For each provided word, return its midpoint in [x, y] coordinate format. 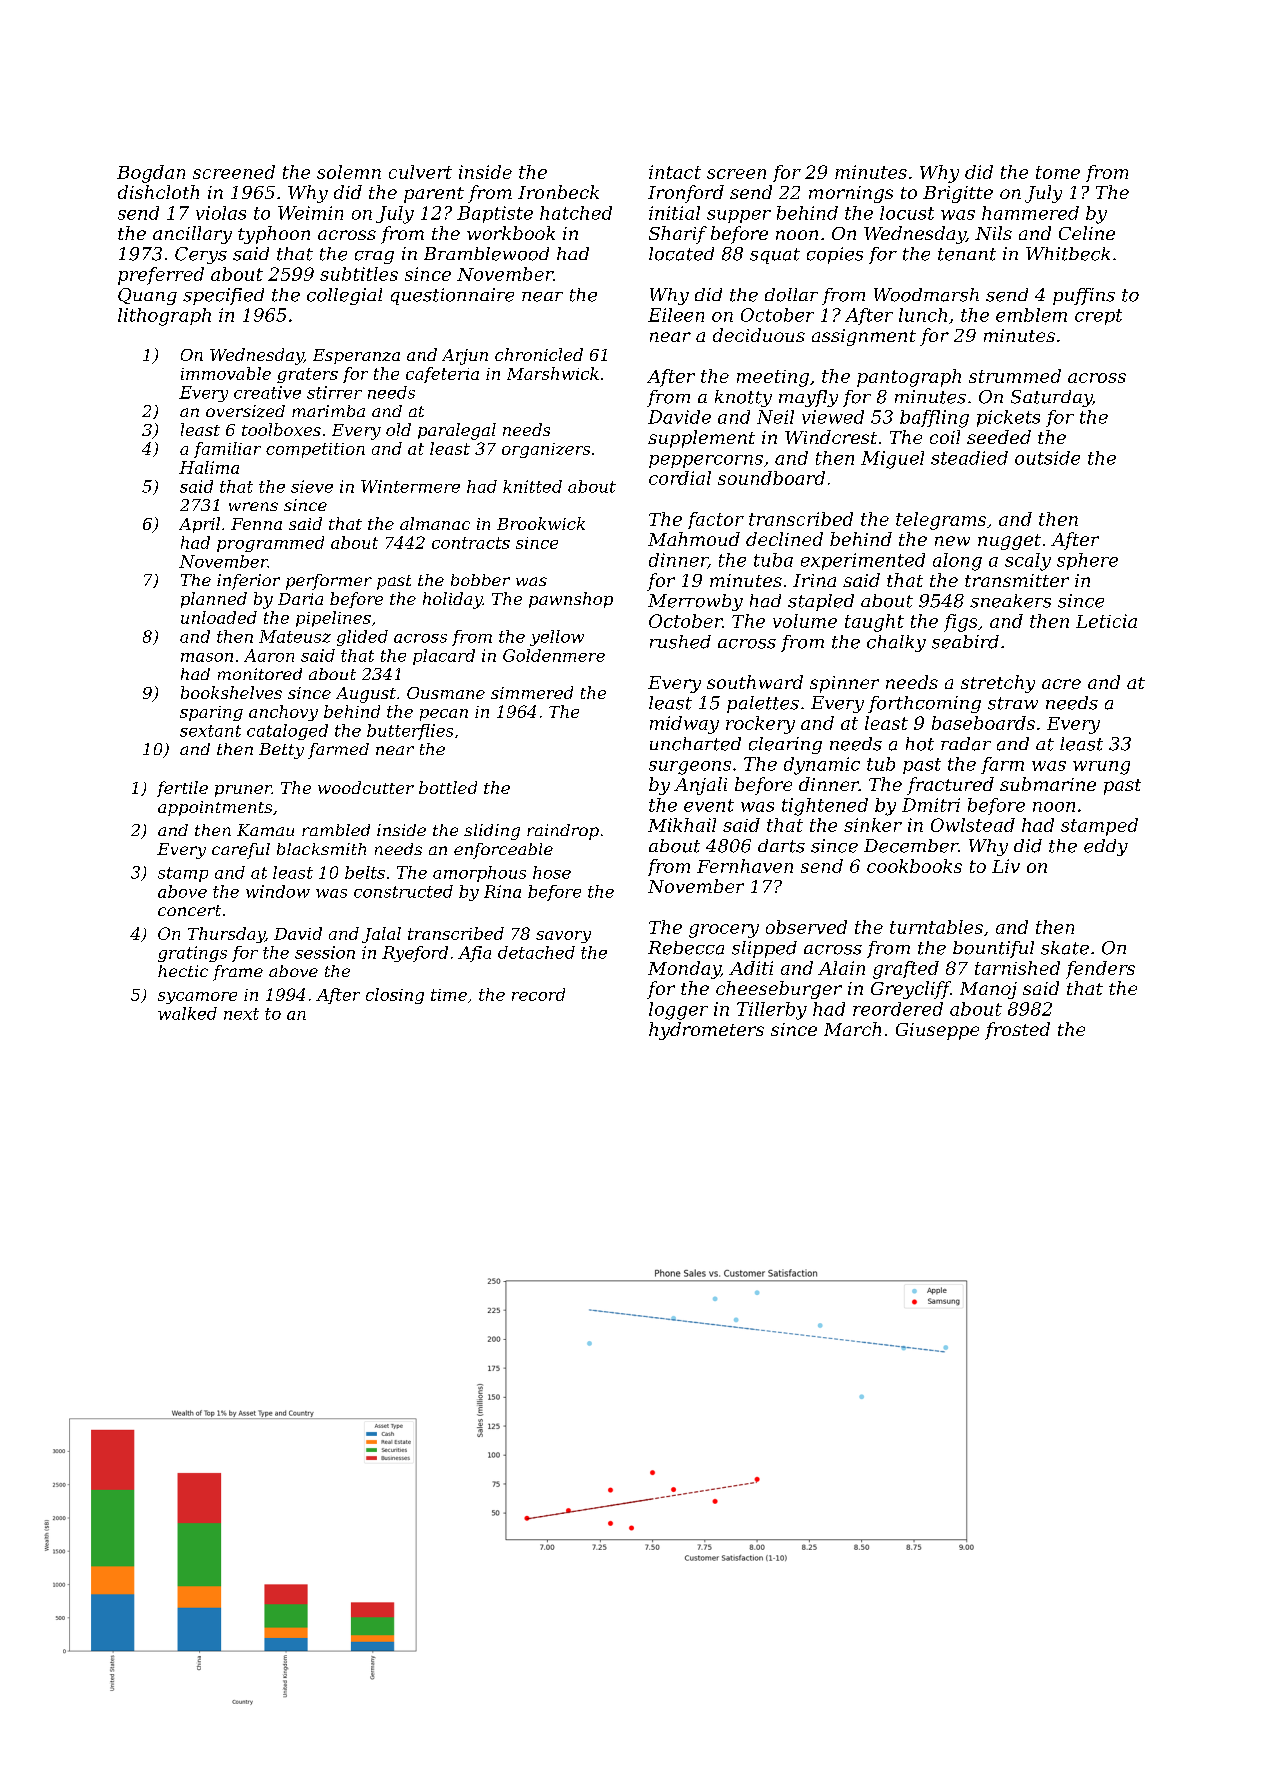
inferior [248, 582]
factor [716, 520]
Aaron [269, 655]
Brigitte [958, 194]
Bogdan [151, 174]
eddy [1106, 847]
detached [536, 952]
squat [775, 256]
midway [684, 725]
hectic [183, 971]
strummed [1015, 376]
